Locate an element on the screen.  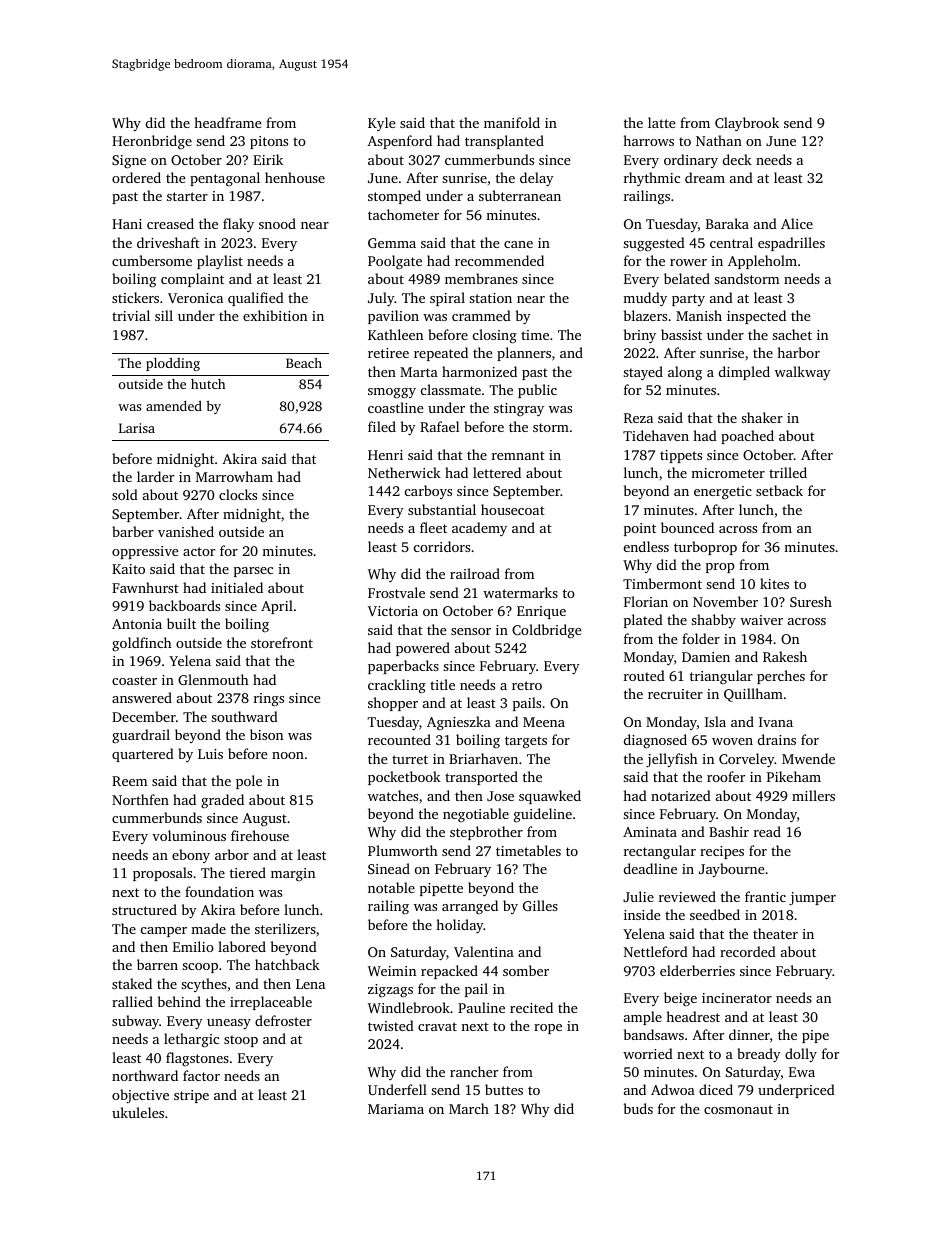
tippets is located at coordinates (681, 456).
